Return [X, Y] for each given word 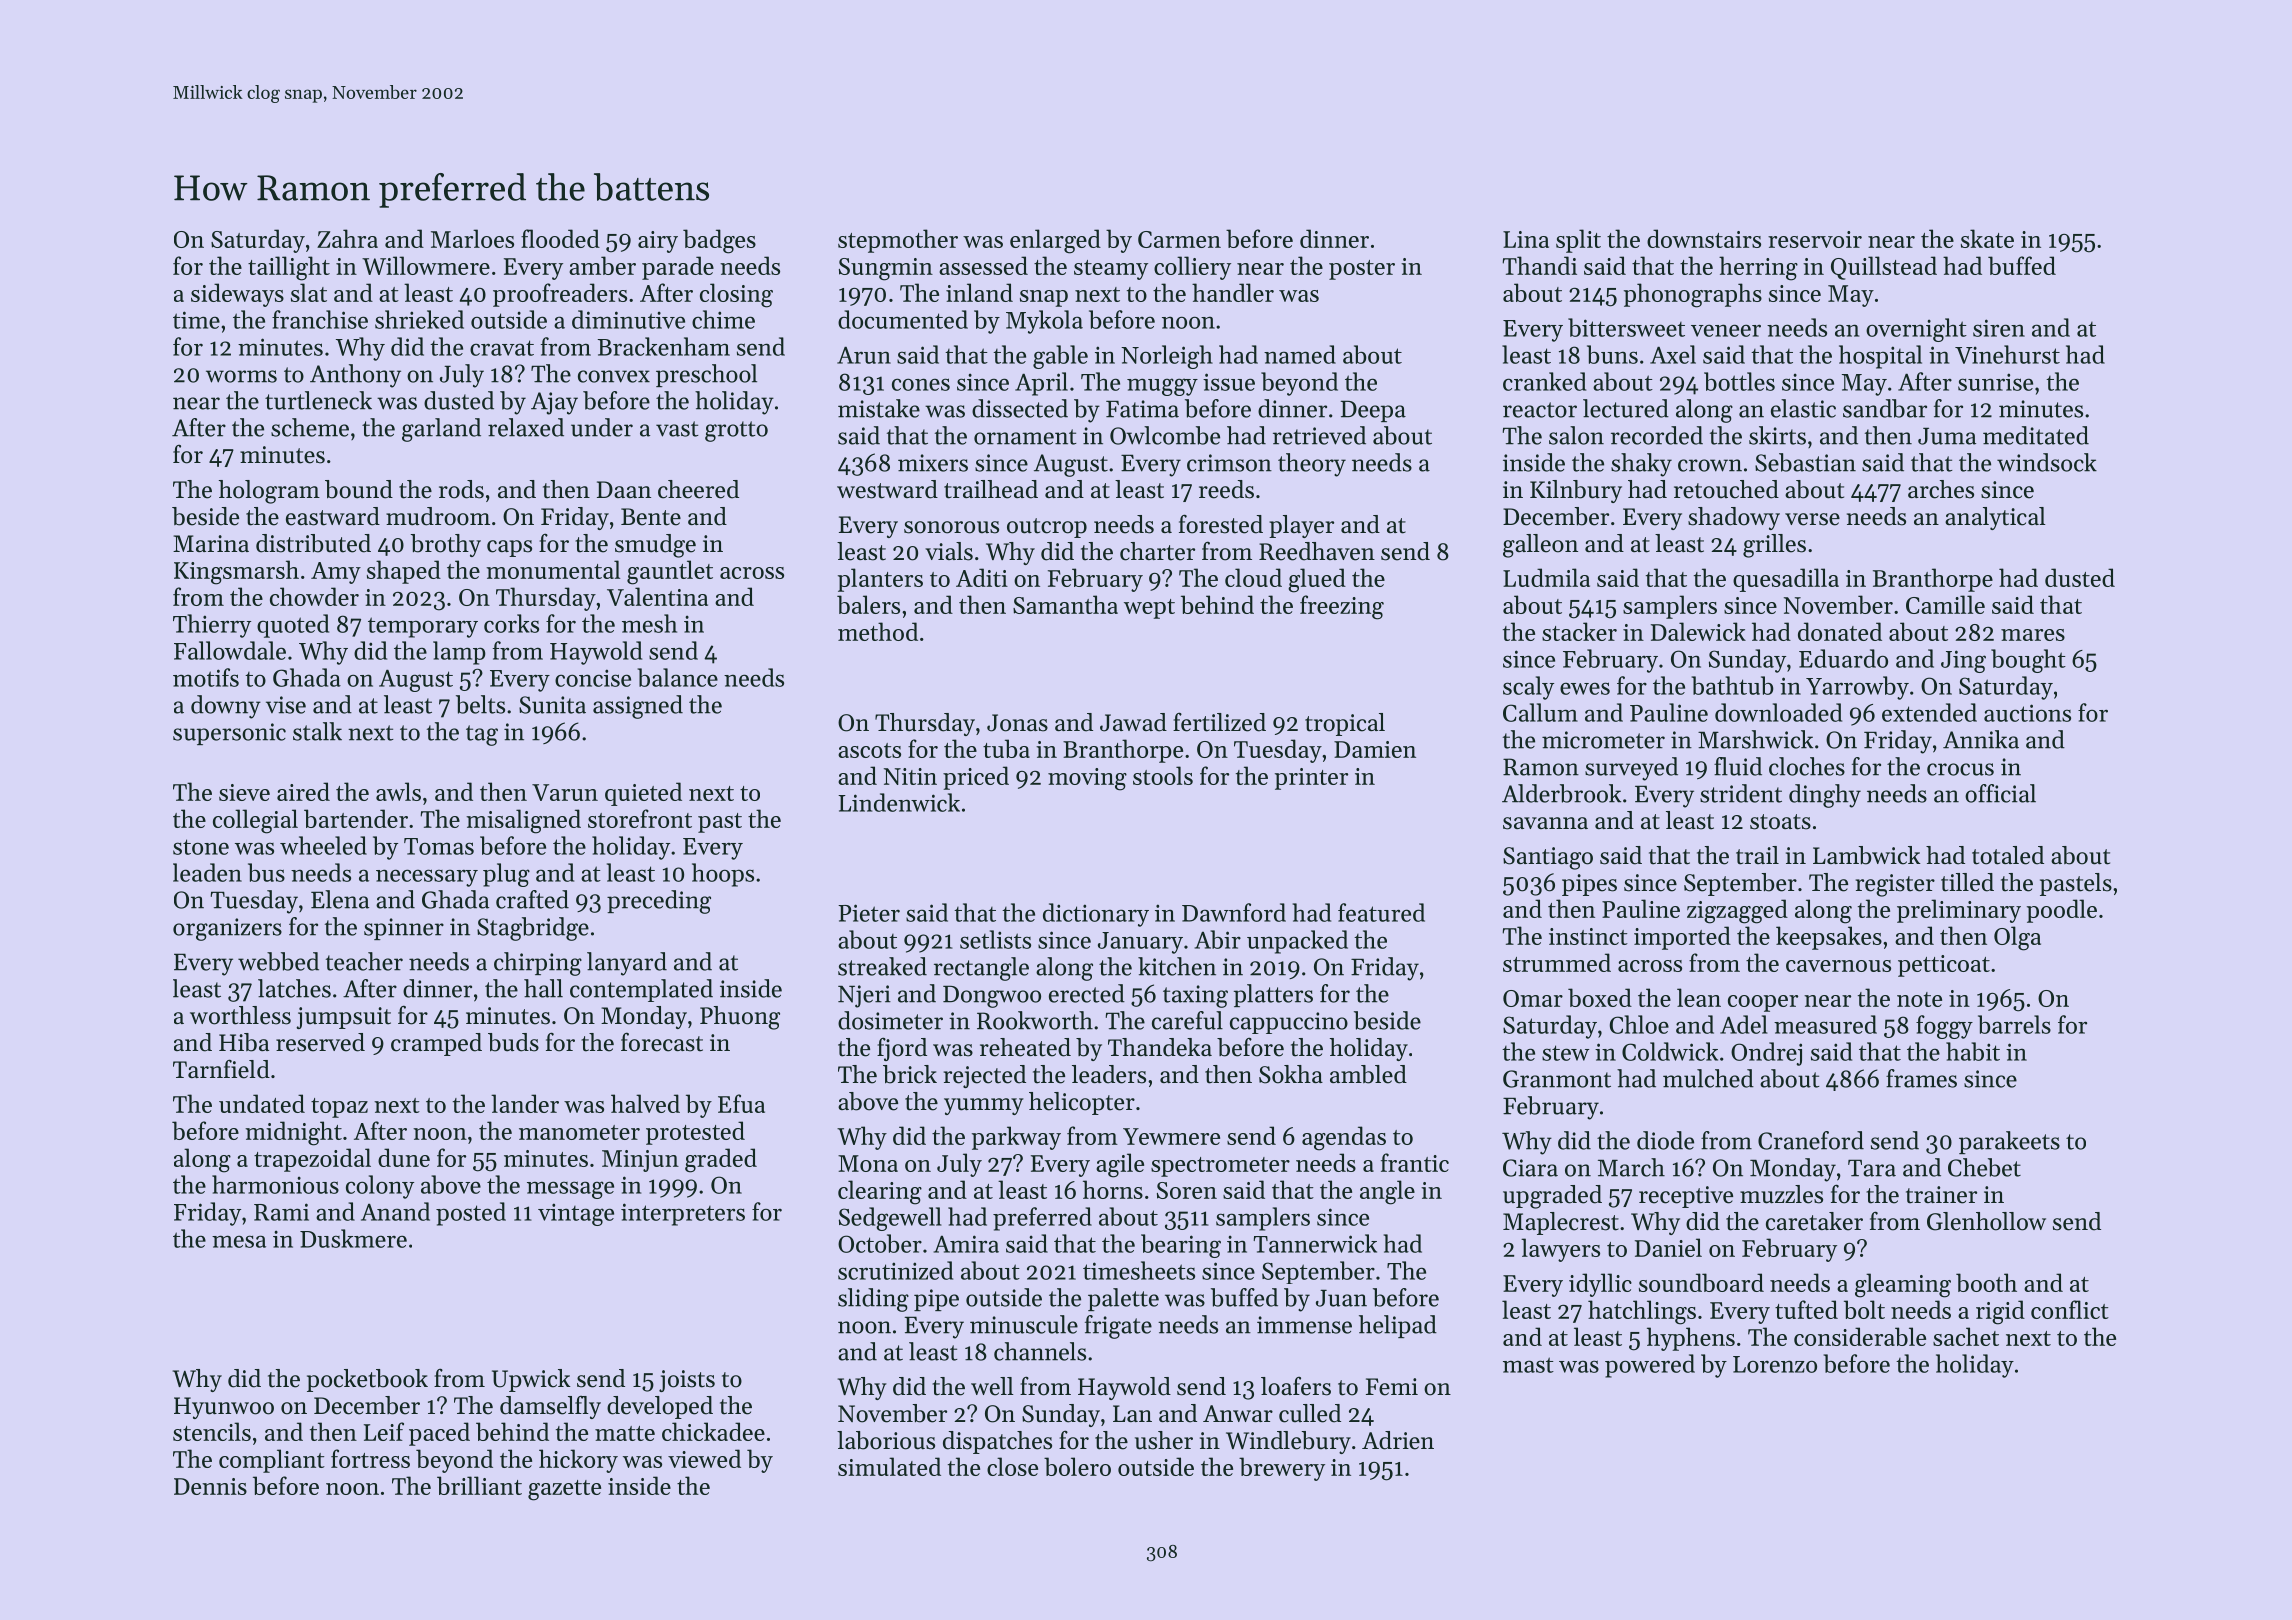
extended [1929, 712]
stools [1163, 775]
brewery [1282, 1469]
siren [1999, 328]
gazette [564, 1490]
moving [1087, 779]
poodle [2062, 911]
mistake [879, 408]
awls [398, 791]
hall [543, 988]
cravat [502, 348]
